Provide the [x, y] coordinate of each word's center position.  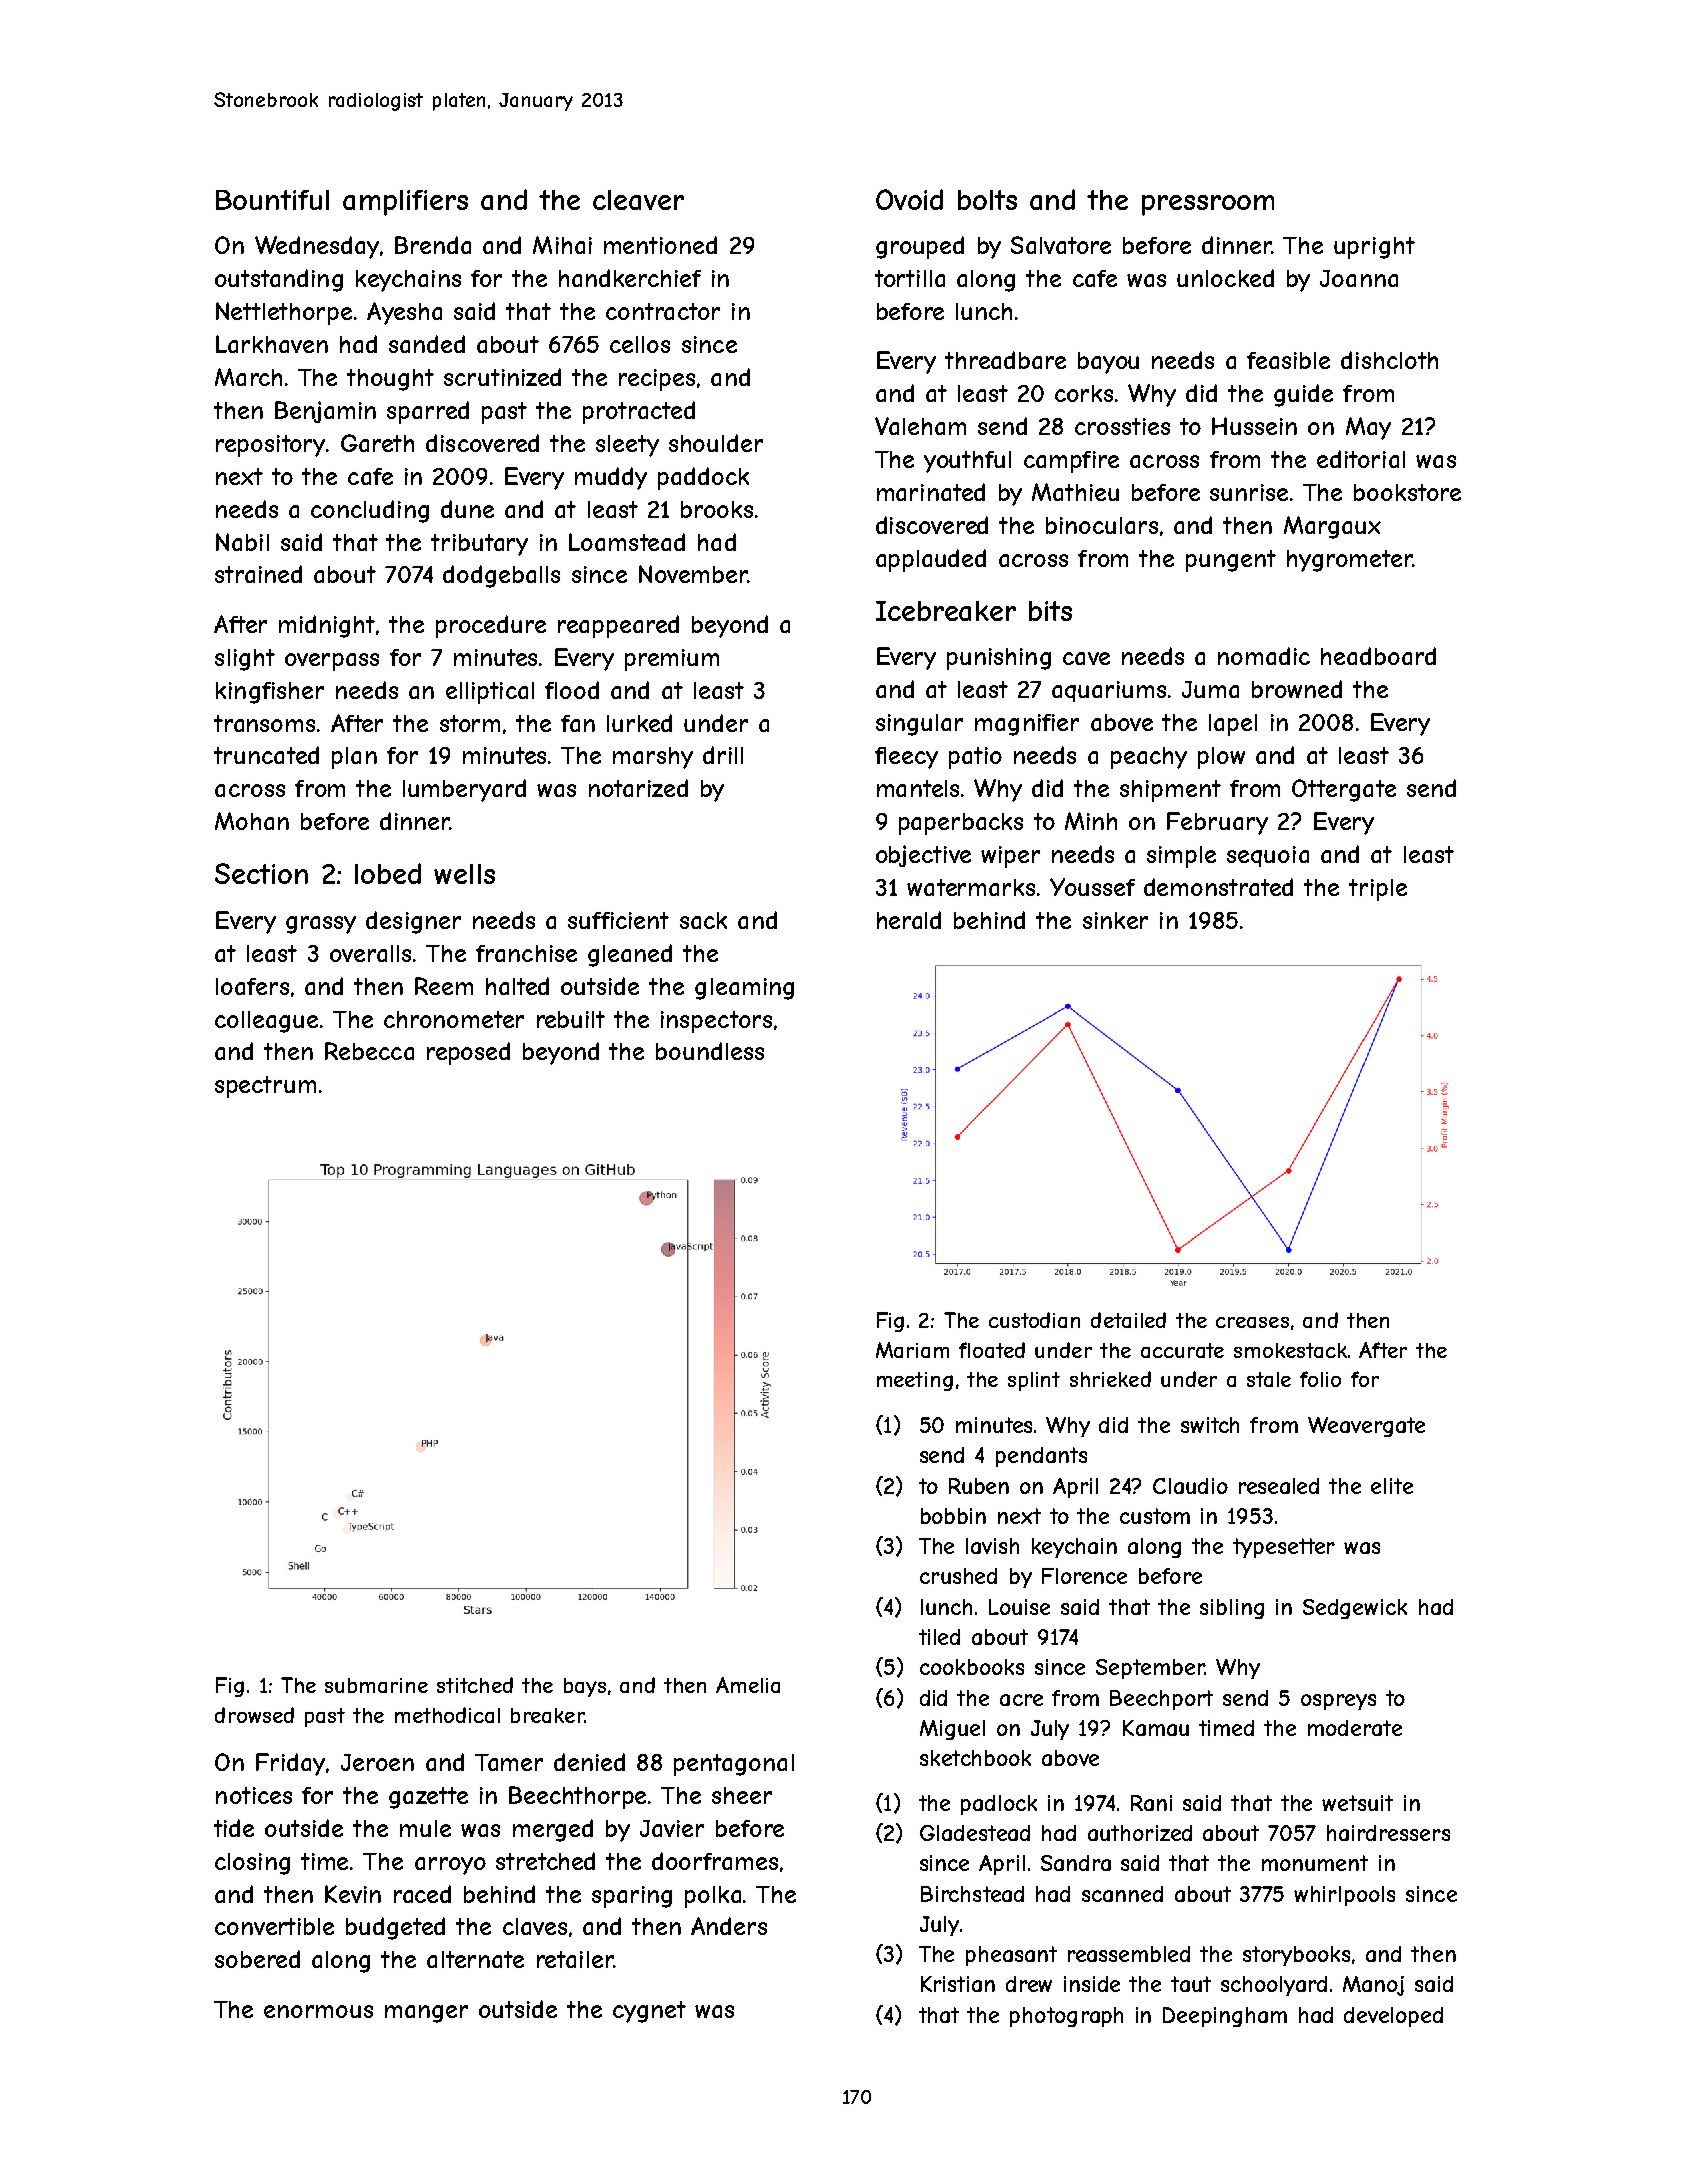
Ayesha [404, 313]
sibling [1232, 1609]
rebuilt [571, 1019]
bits [1050, 611]
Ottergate [1344, 790]
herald [909, 920]
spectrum [265, 1087]
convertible [274, 1926]
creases [1252, 1322]
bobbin [953, 1516]
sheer [742, 1795]
